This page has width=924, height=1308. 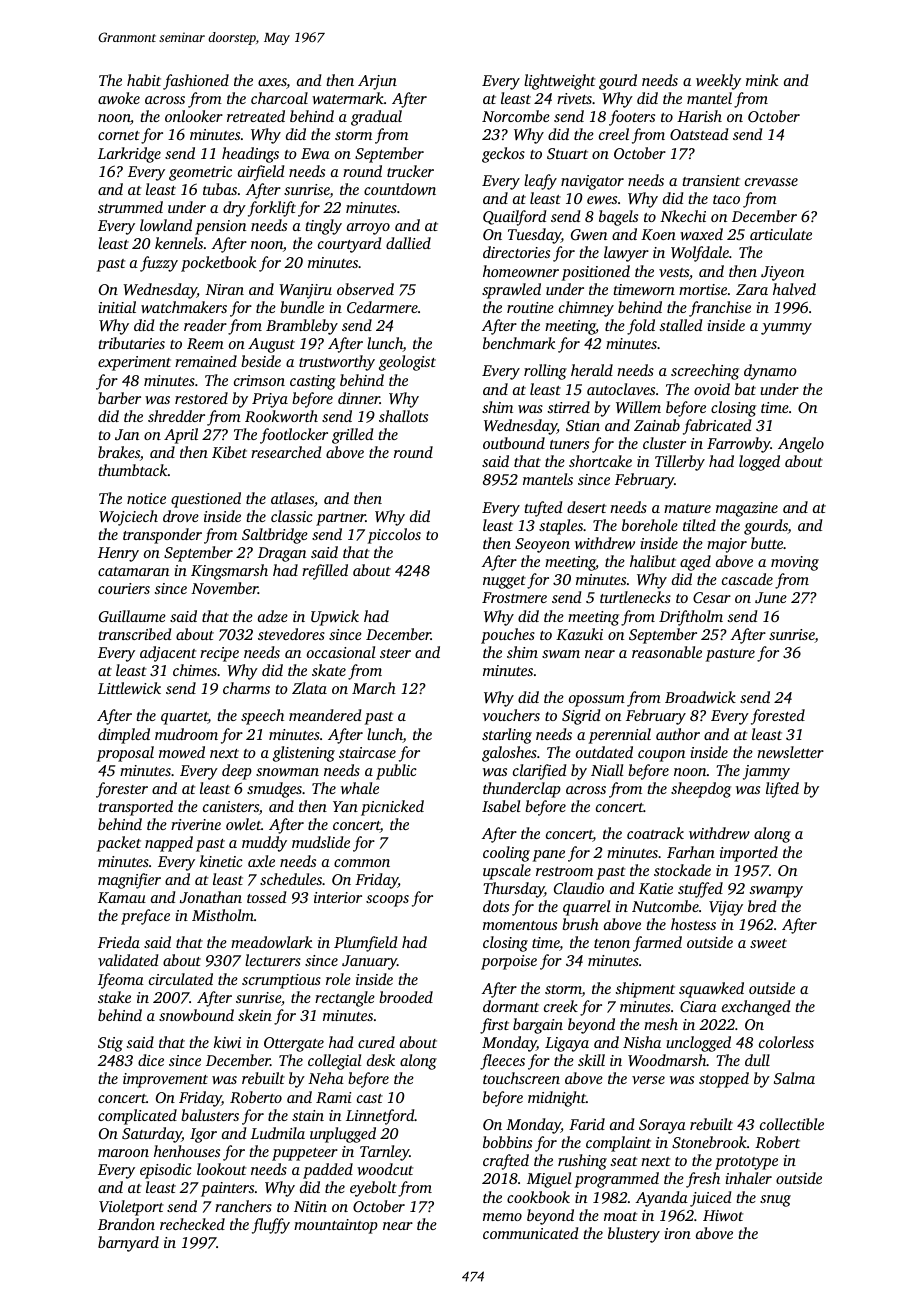 I want to click on pouches, so click(x=508, y=636).
